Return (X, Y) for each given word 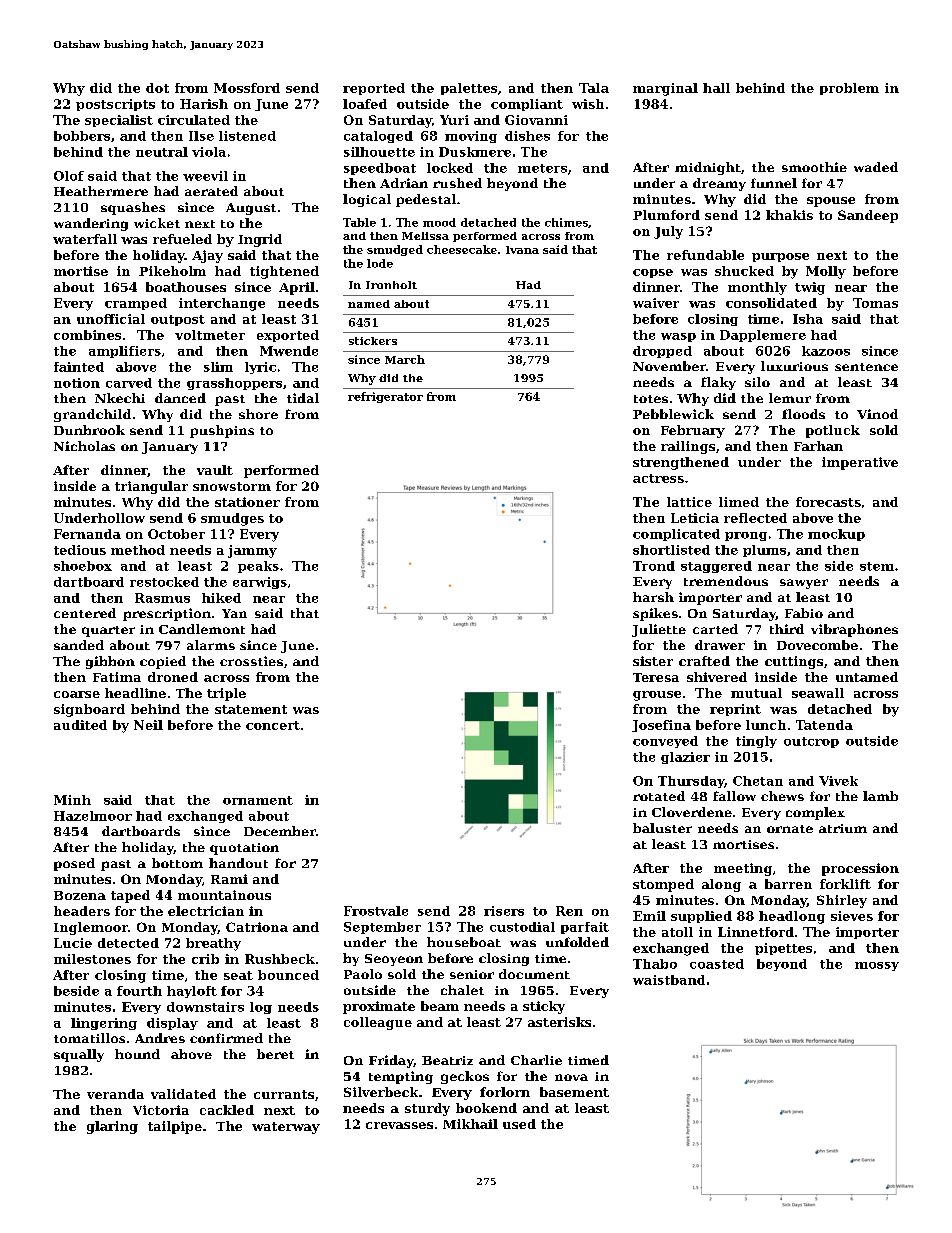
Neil (148, 725)
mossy (877, 966)
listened (247, 136)
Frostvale (376, 911)
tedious (80, 550)
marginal (665, 89)
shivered (717, 677)
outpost (178, 320)
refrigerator (385, 397)
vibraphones (854, 630)
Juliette (659, 630)
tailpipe (175, 1127)
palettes (469, 89)
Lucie (73, 943)
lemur (790, 398)
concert (273, 725)
